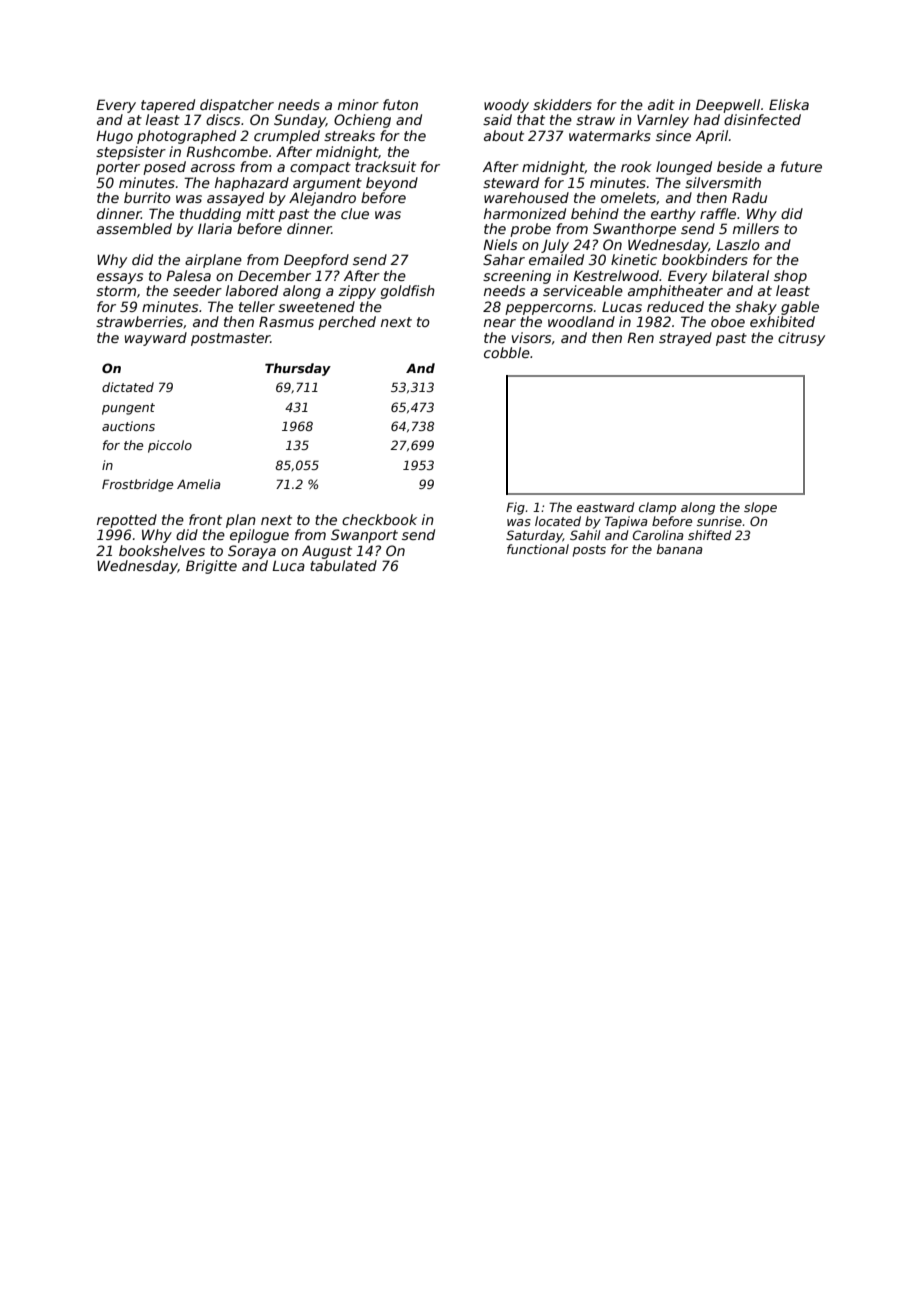 This document has width=924, height=1308. Describe the element at coordinates (156, 339) in the document. I see `wayward` at that location.
